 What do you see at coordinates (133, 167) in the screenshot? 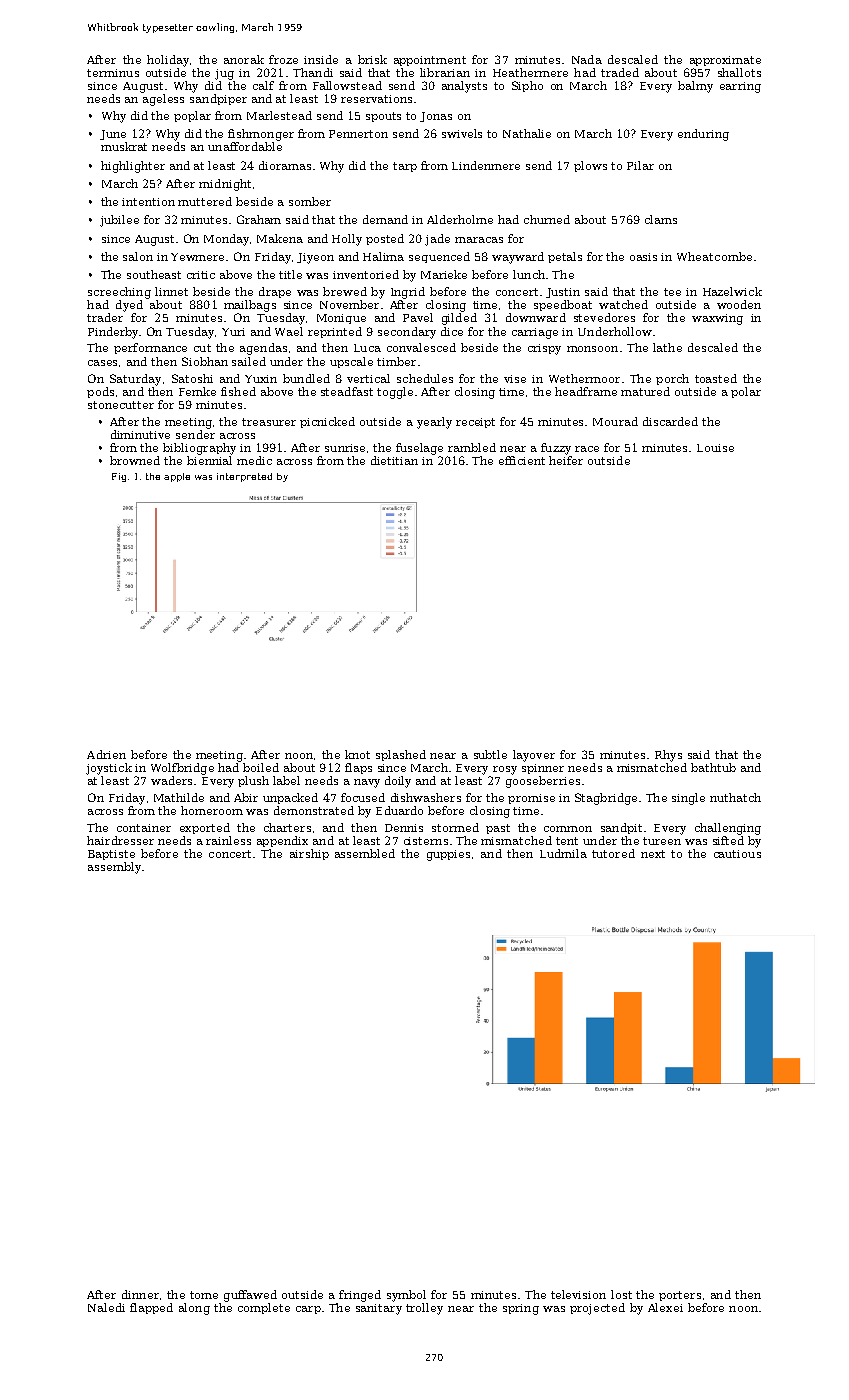
I see `highlighter` at bounding box center [133, 167].
